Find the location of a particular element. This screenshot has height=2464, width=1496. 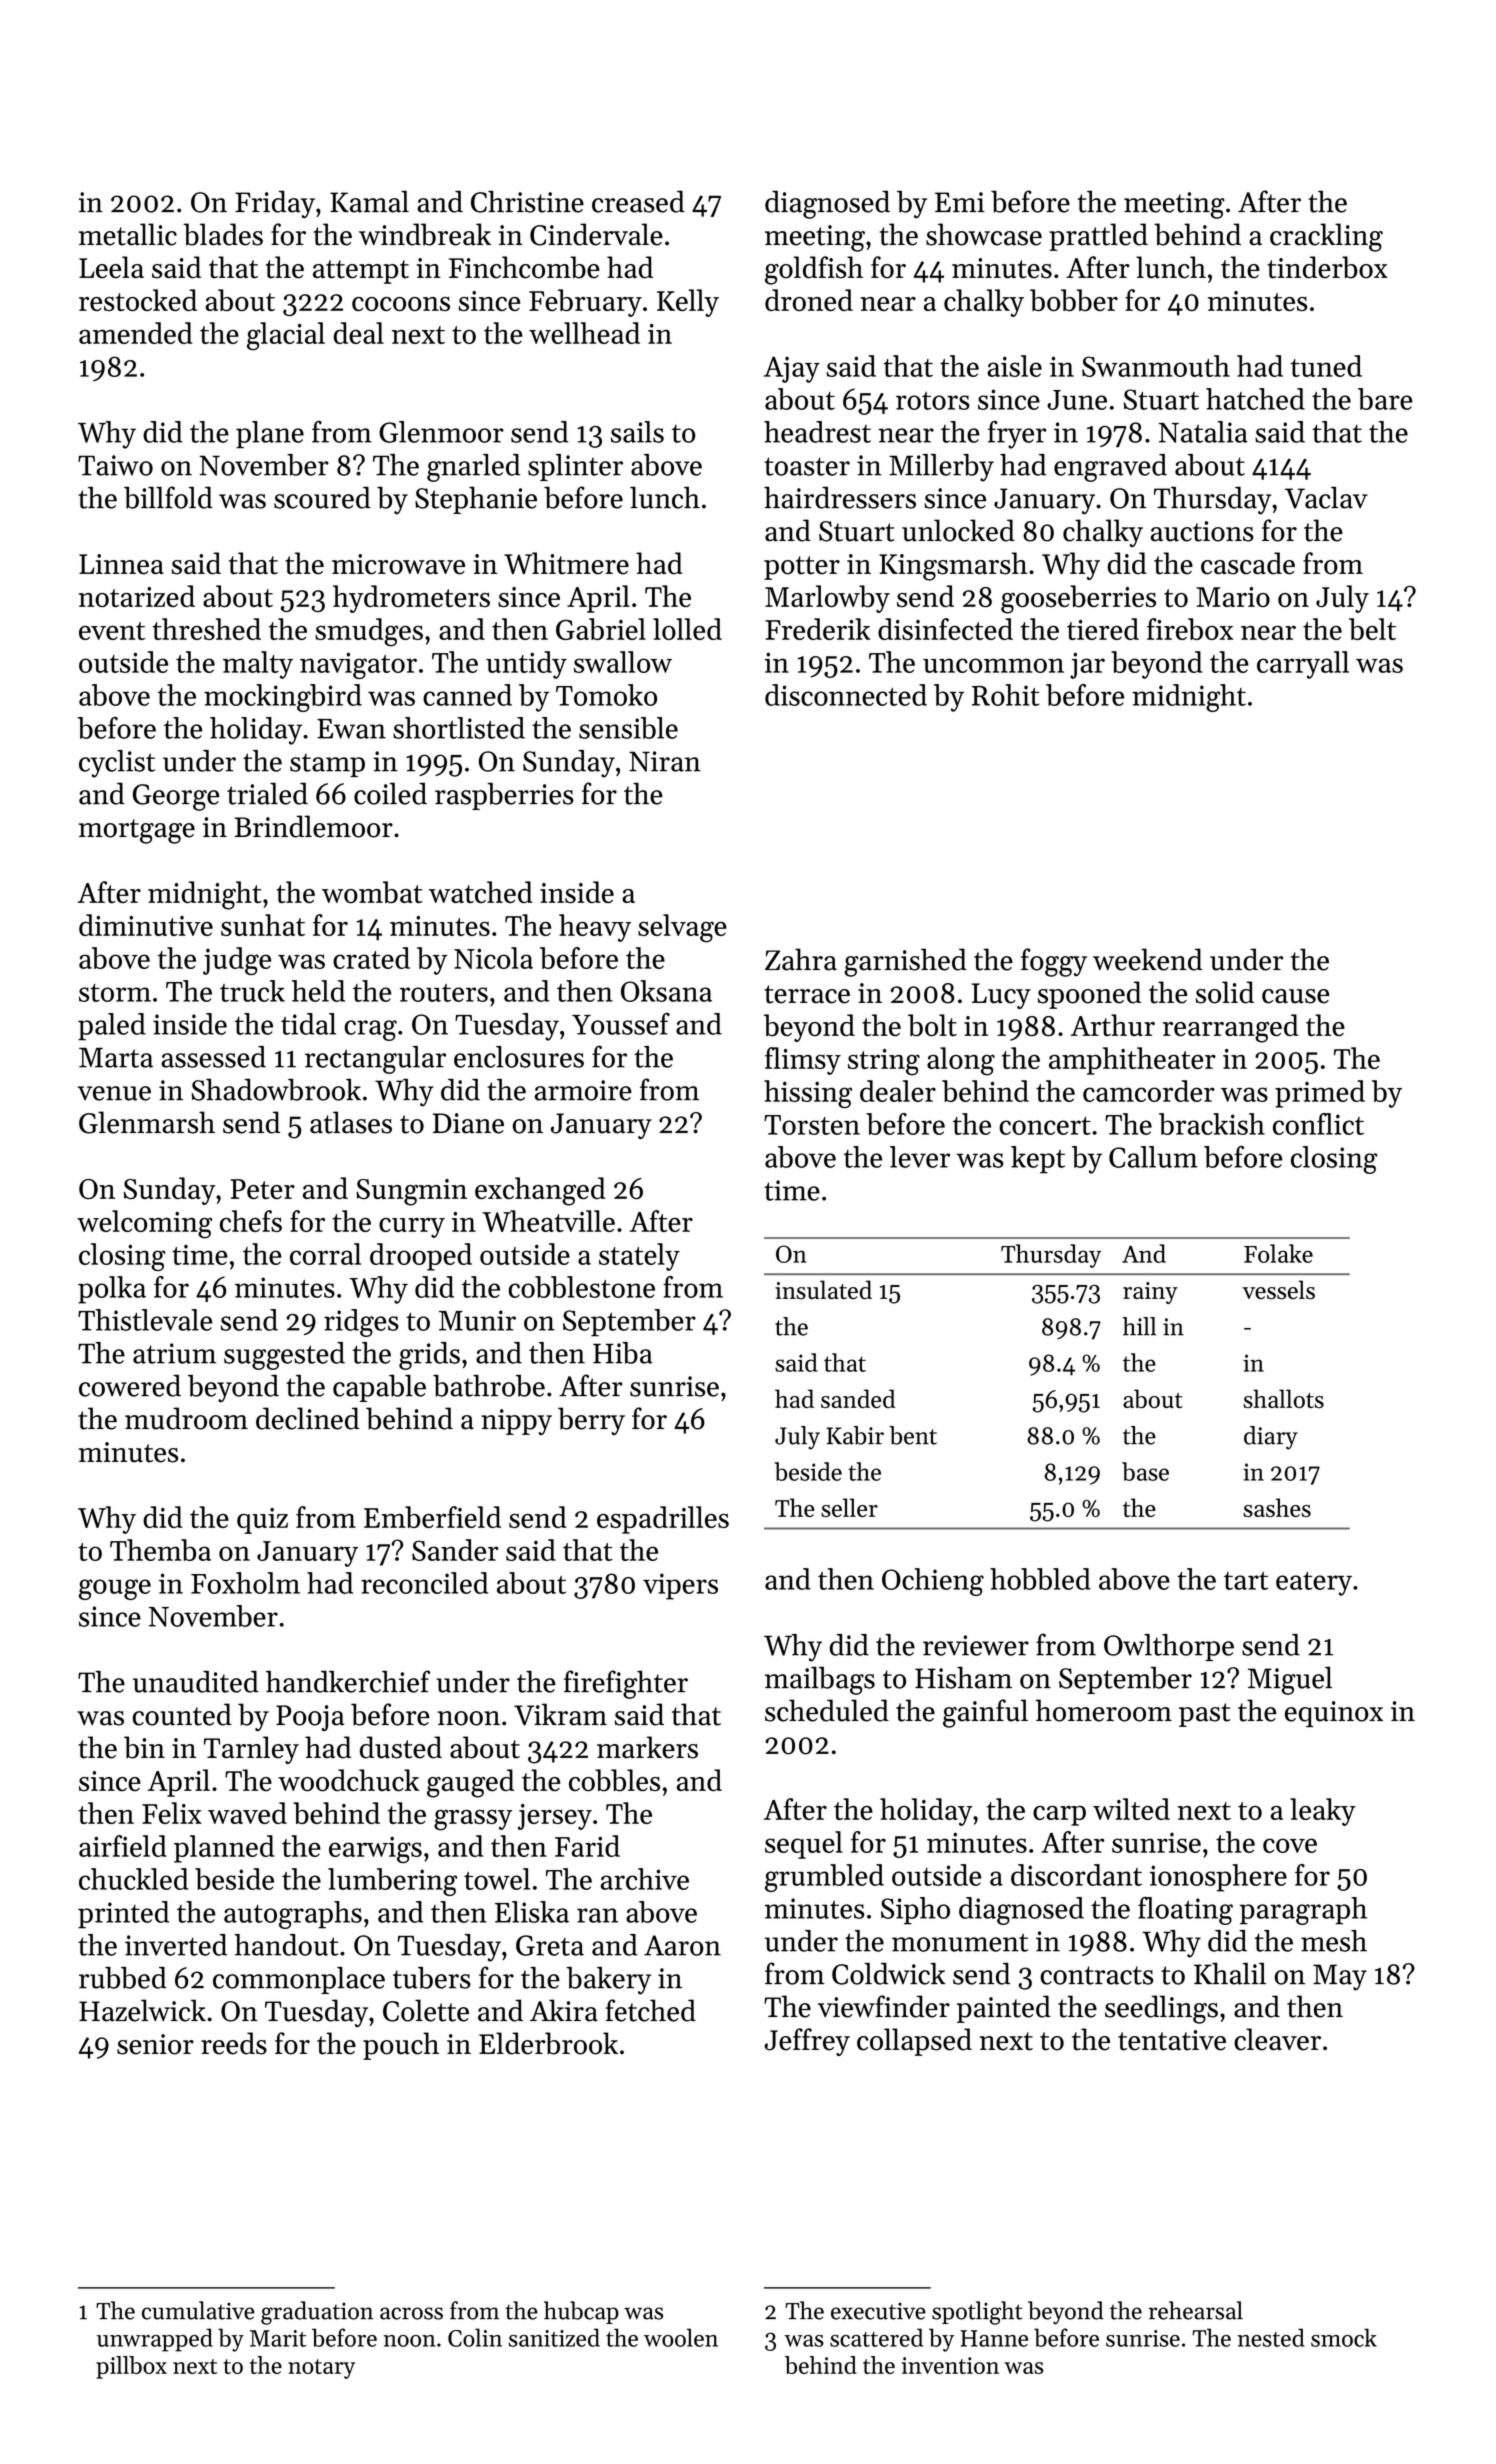

sunhat is located at coordinates (263, 925).
